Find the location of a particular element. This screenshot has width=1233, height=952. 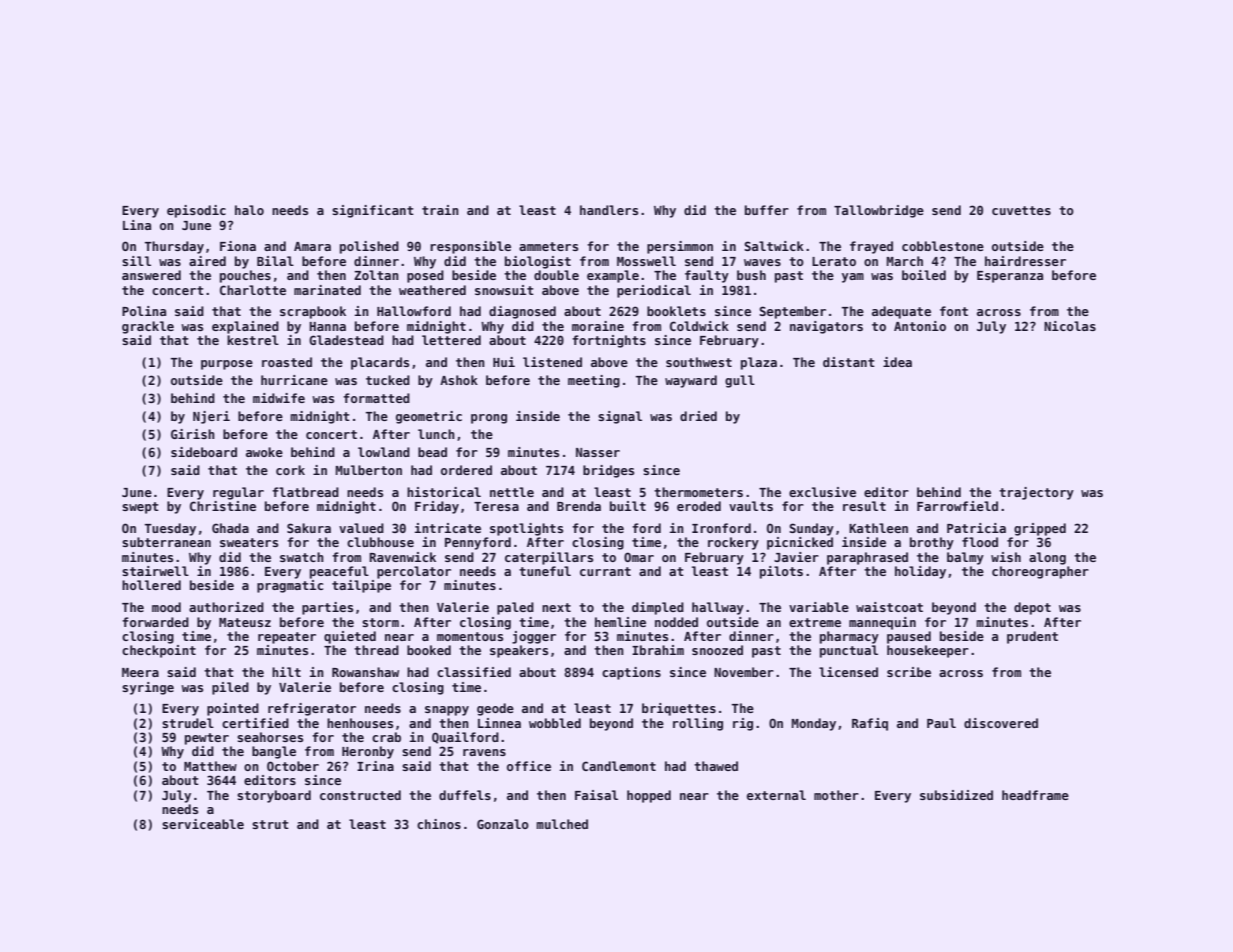

Nicolas is located at coordinates (1070, 326).
